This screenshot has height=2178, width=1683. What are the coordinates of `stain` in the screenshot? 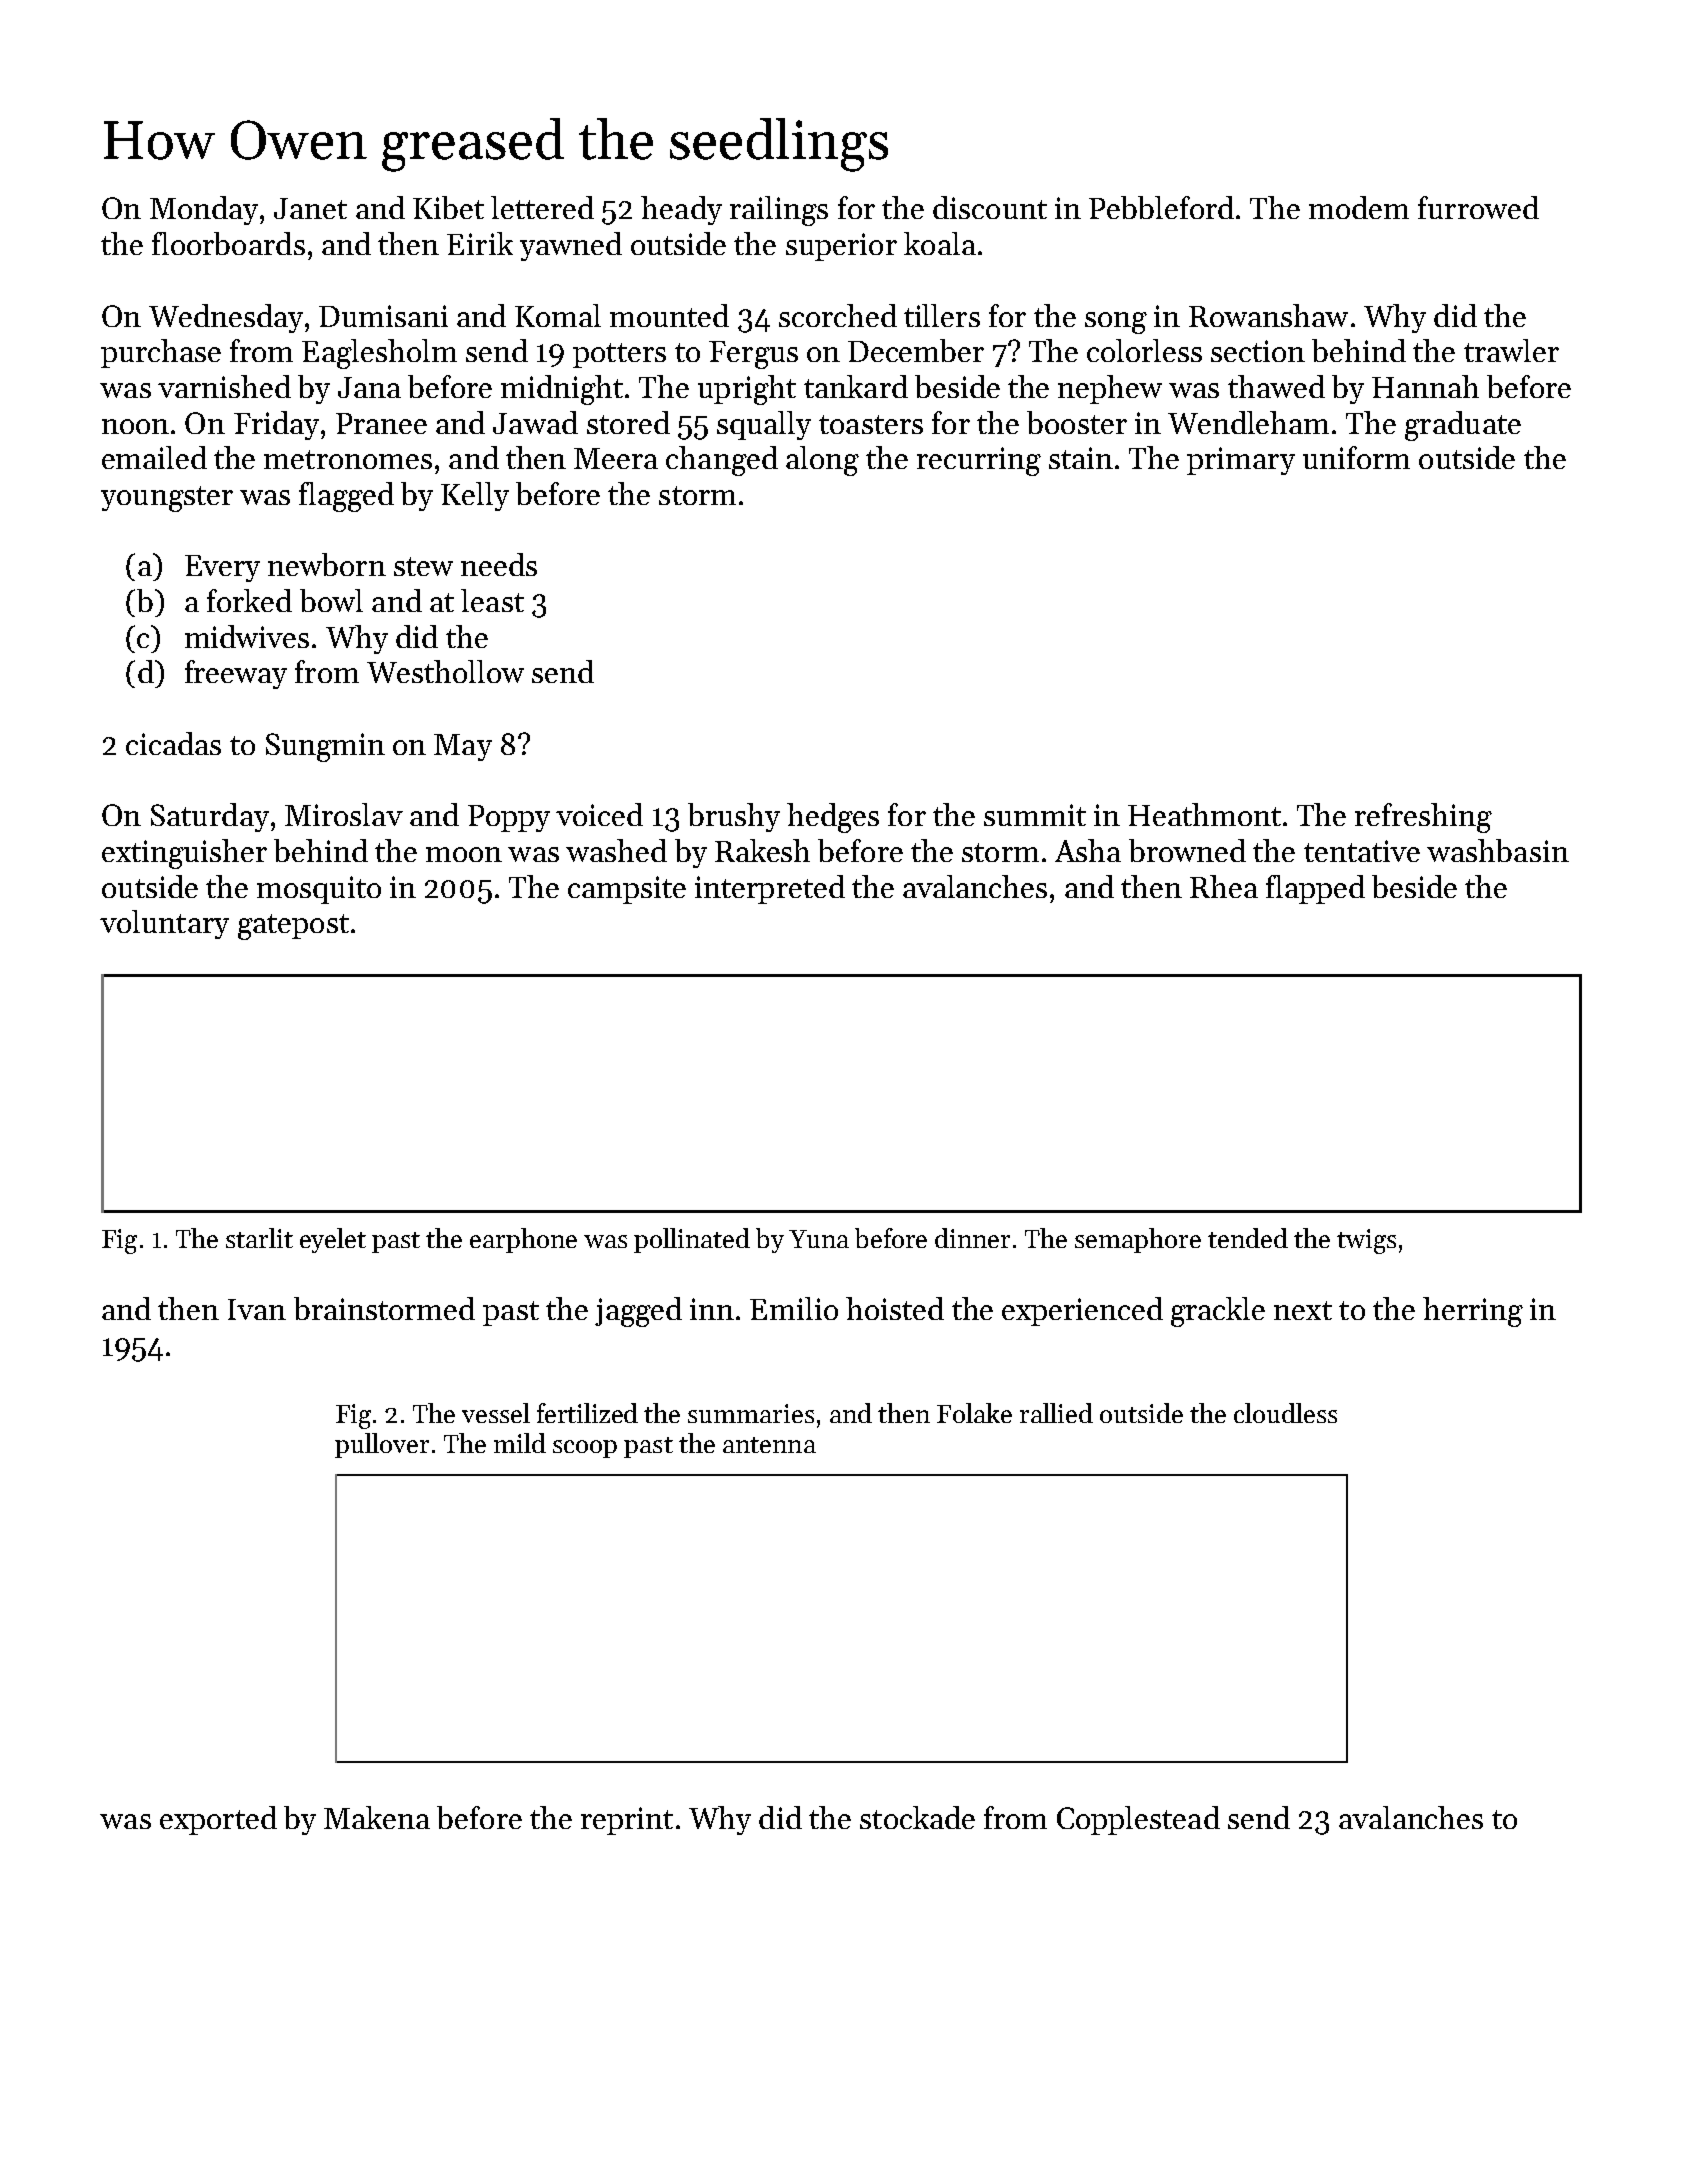 It's located at (1081, 458).
